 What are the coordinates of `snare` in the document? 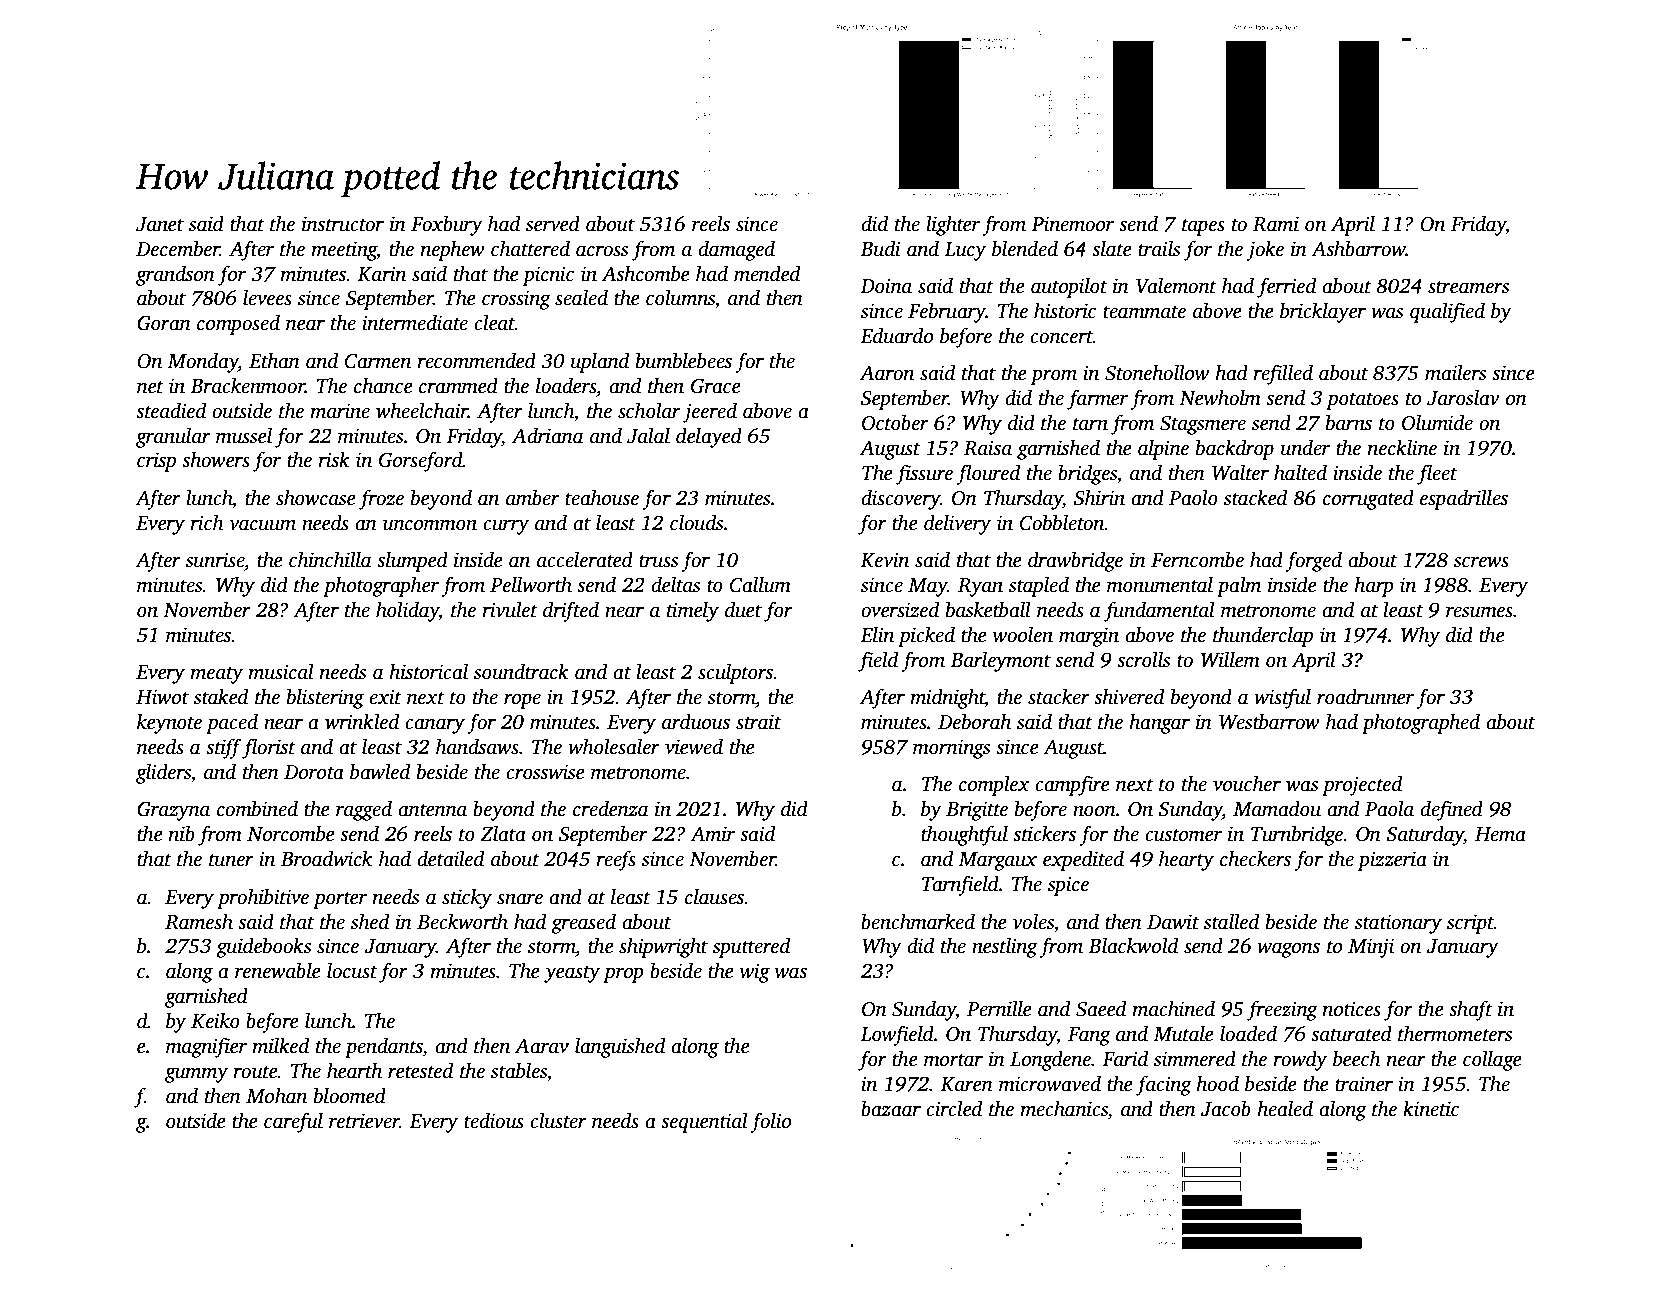 It's located at (520, 899).
